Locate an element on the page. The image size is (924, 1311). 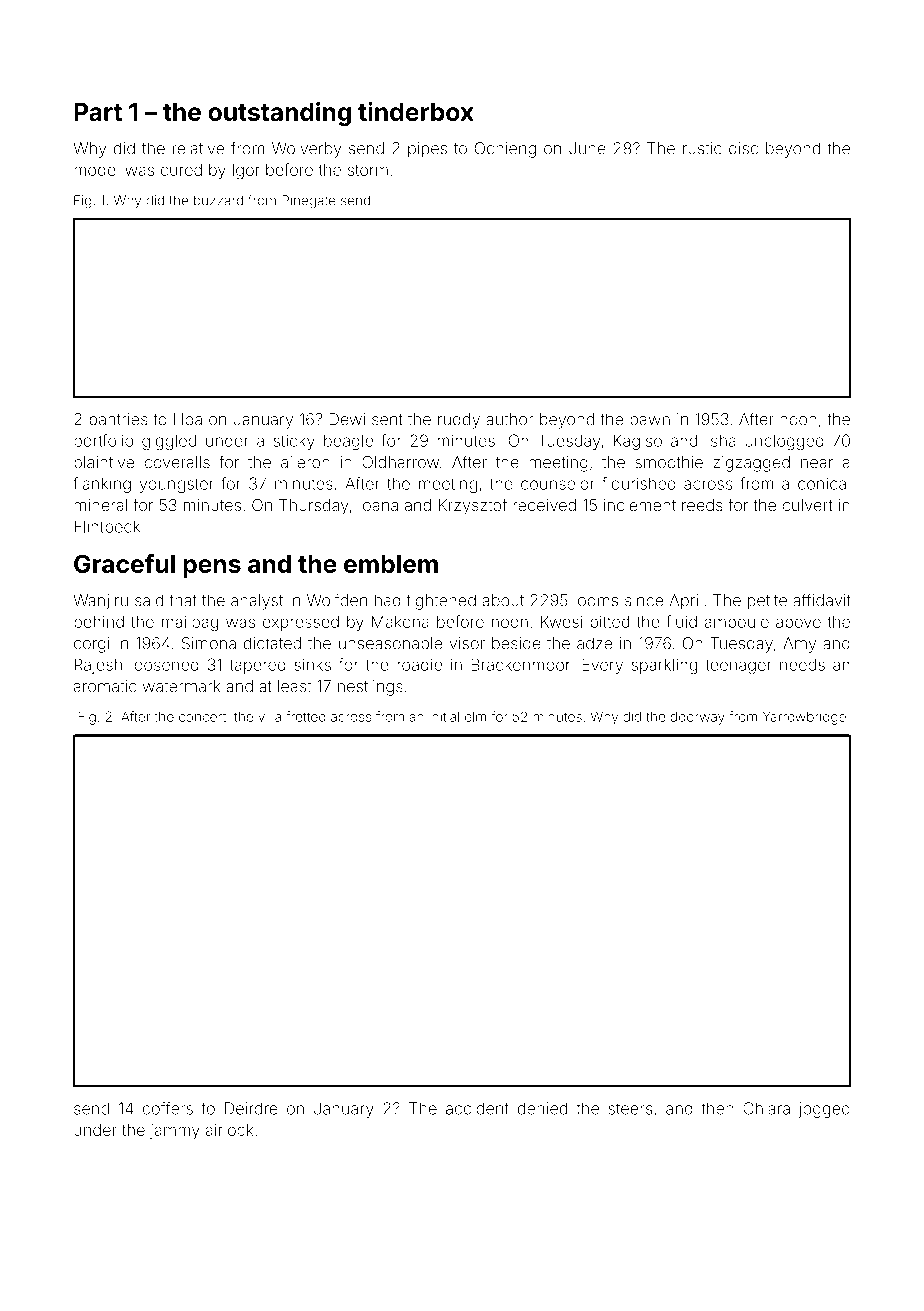
accident is located at coordinates (477, 1108).
